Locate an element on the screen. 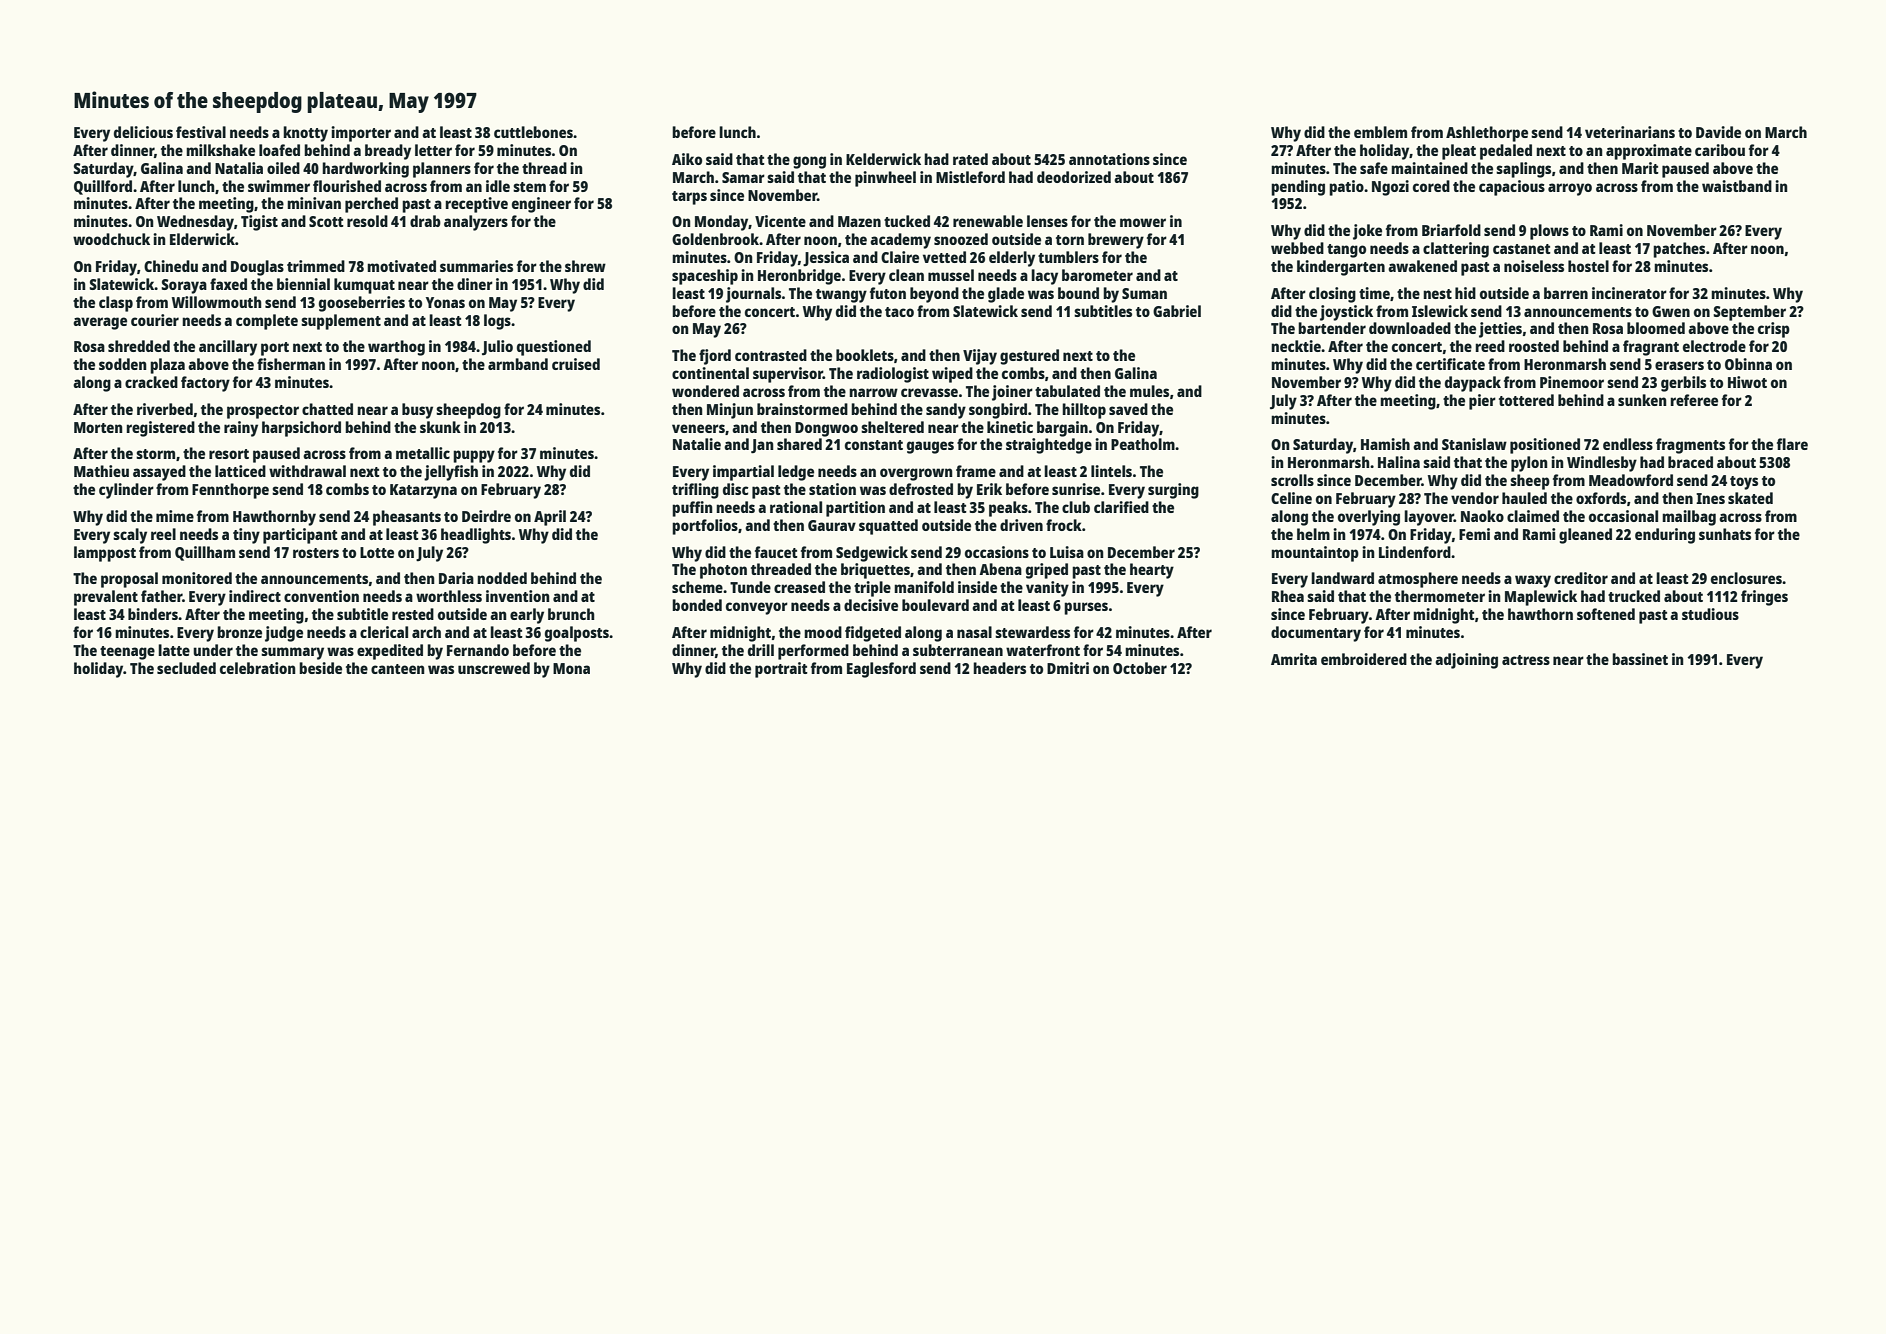 The image size is (1886, 1334). bronze is located at coordinates (239, 632).
